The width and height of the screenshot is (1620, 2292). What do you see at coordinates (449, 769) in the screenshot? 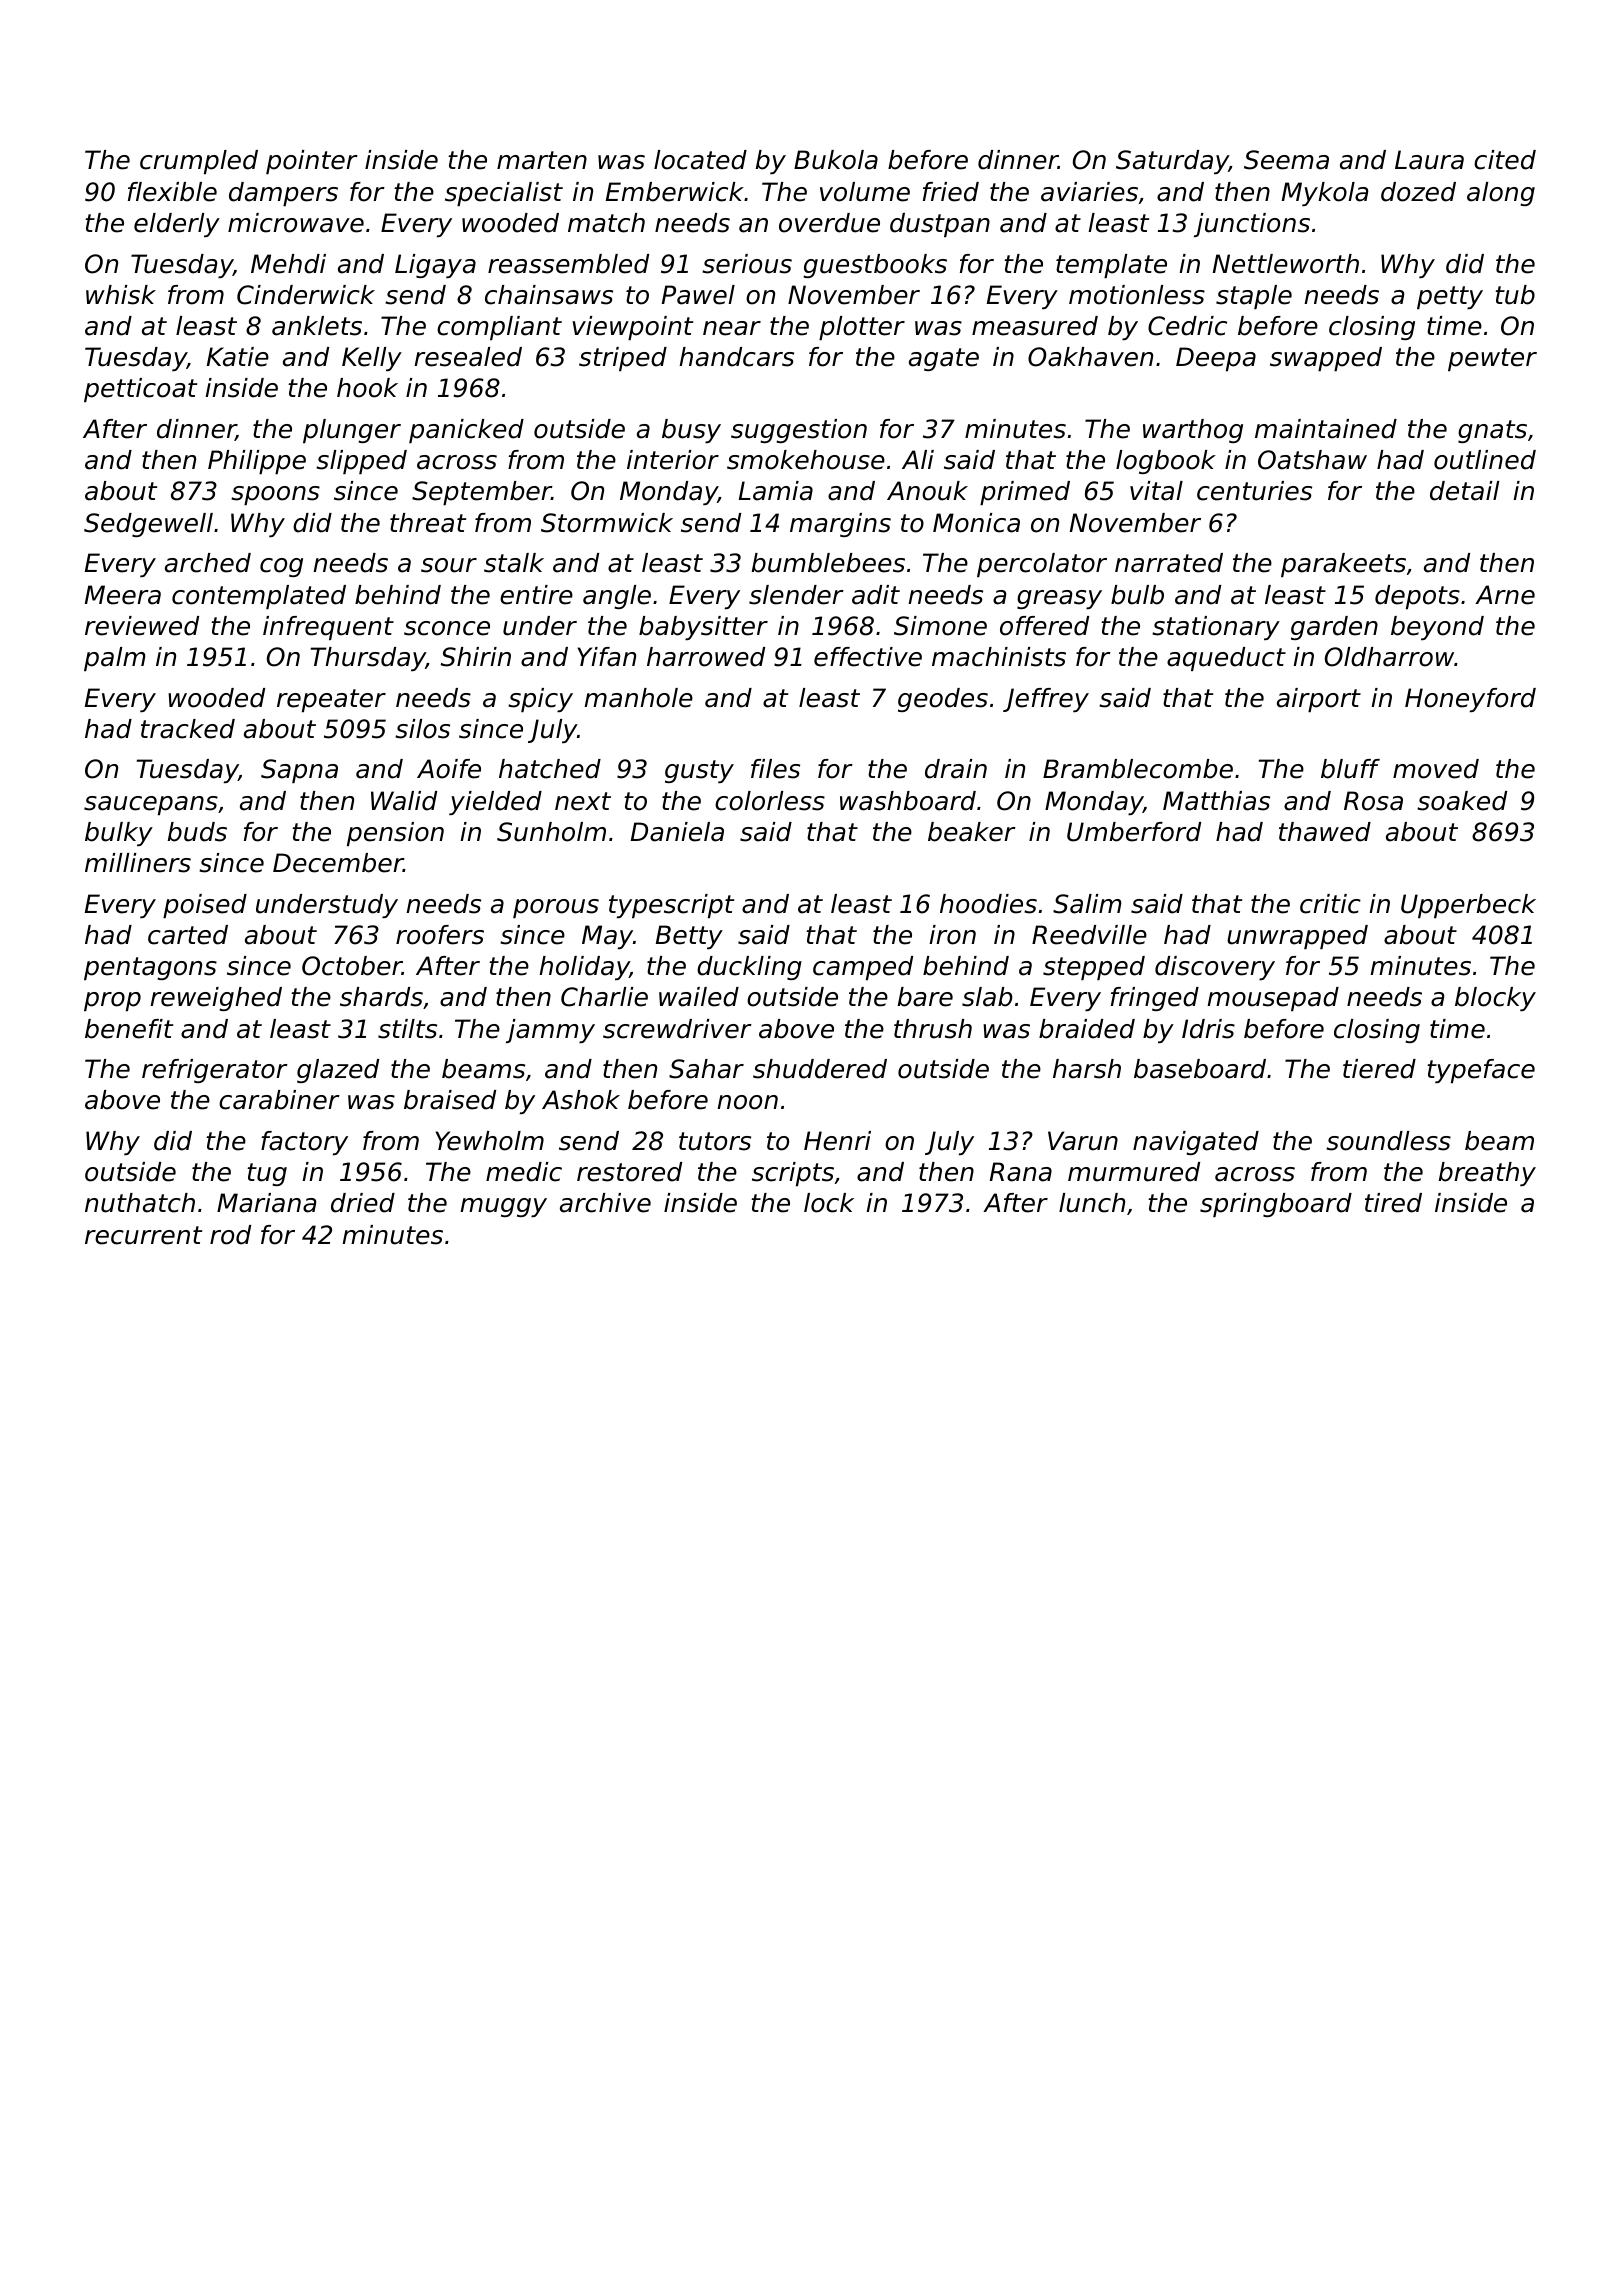
I see `Aoife` at bounding box center [449, 769].
